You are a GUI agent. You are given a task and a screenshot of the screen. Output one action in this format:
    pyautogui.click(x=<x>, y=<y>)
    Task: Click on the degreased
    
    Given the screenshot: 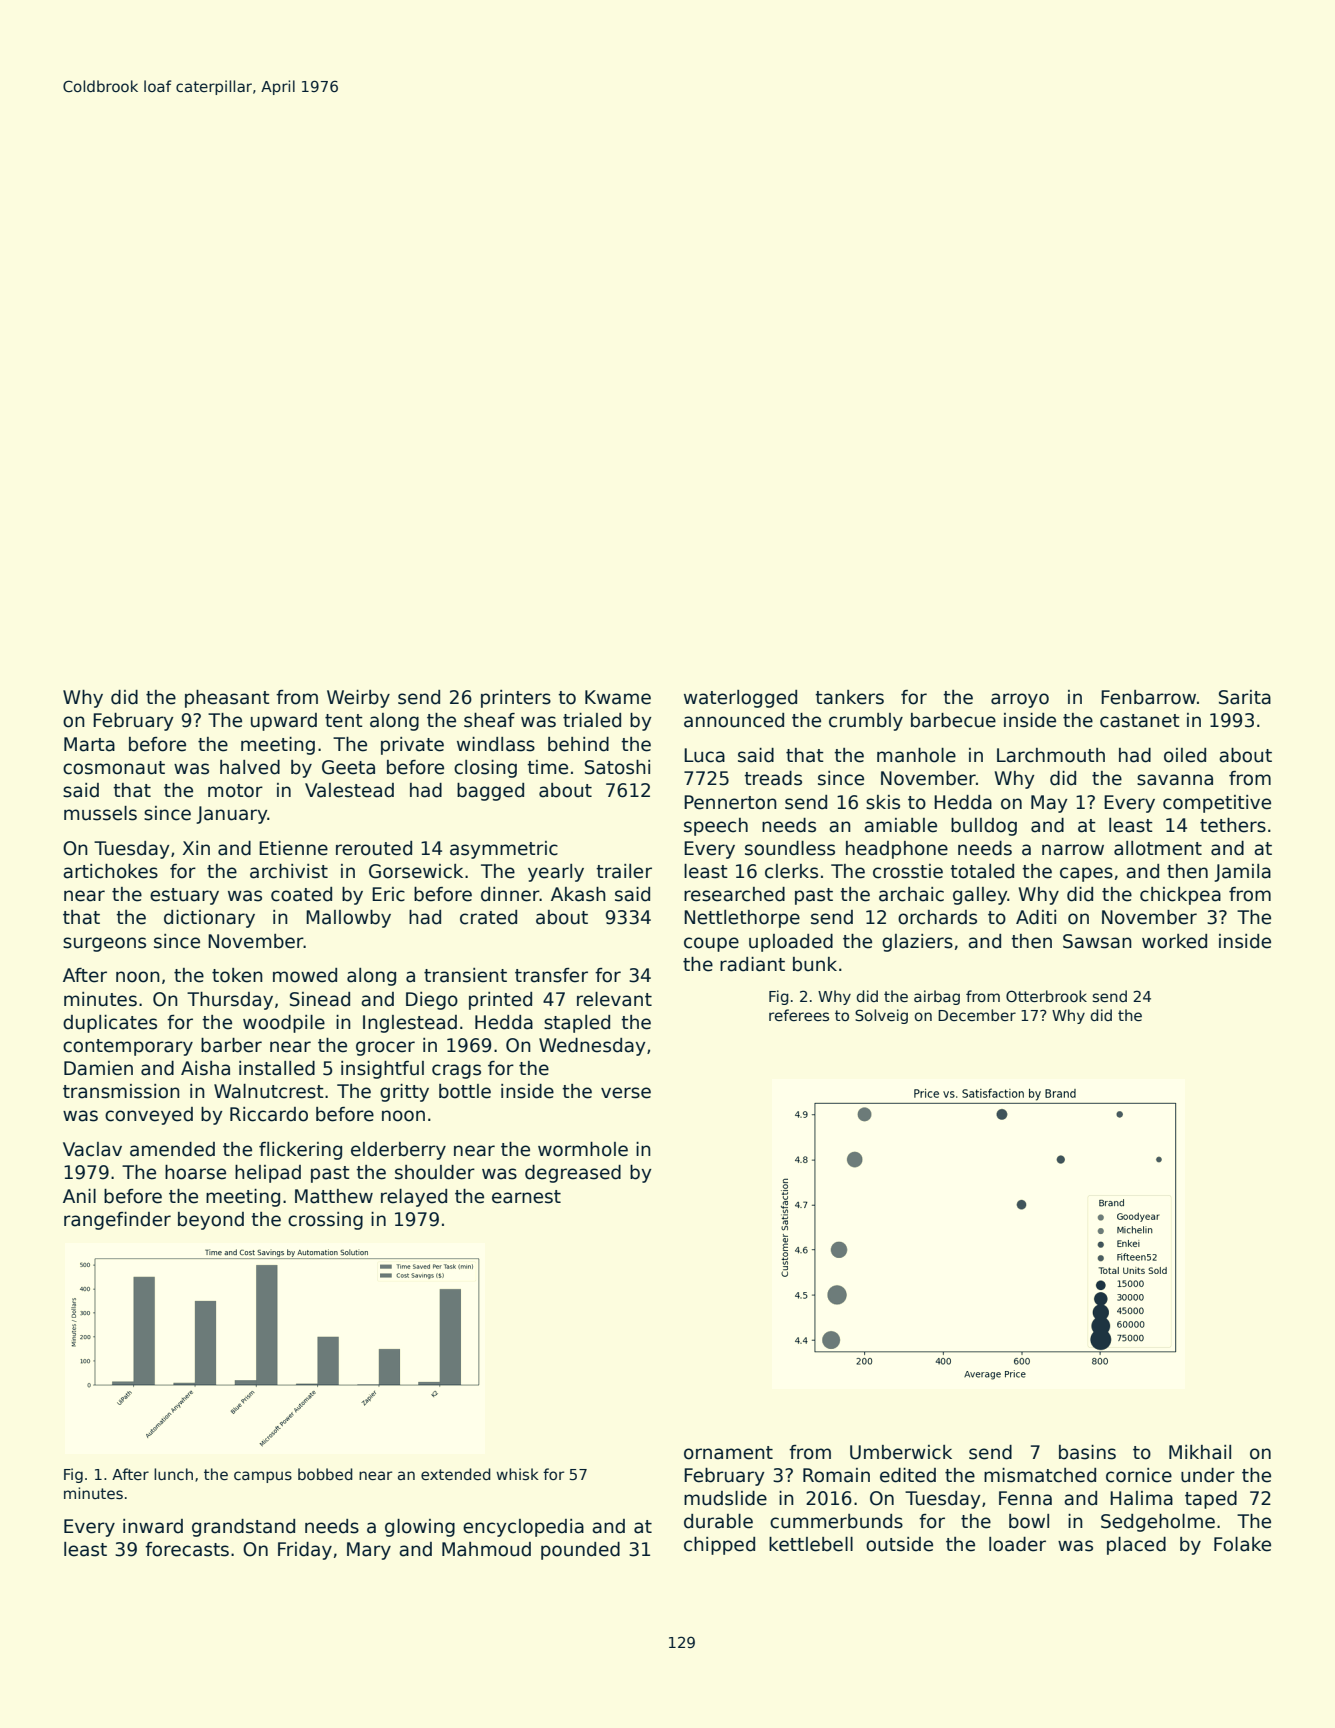 What is the action you would take?
    pyautogui.click(x=573, y=1174)
